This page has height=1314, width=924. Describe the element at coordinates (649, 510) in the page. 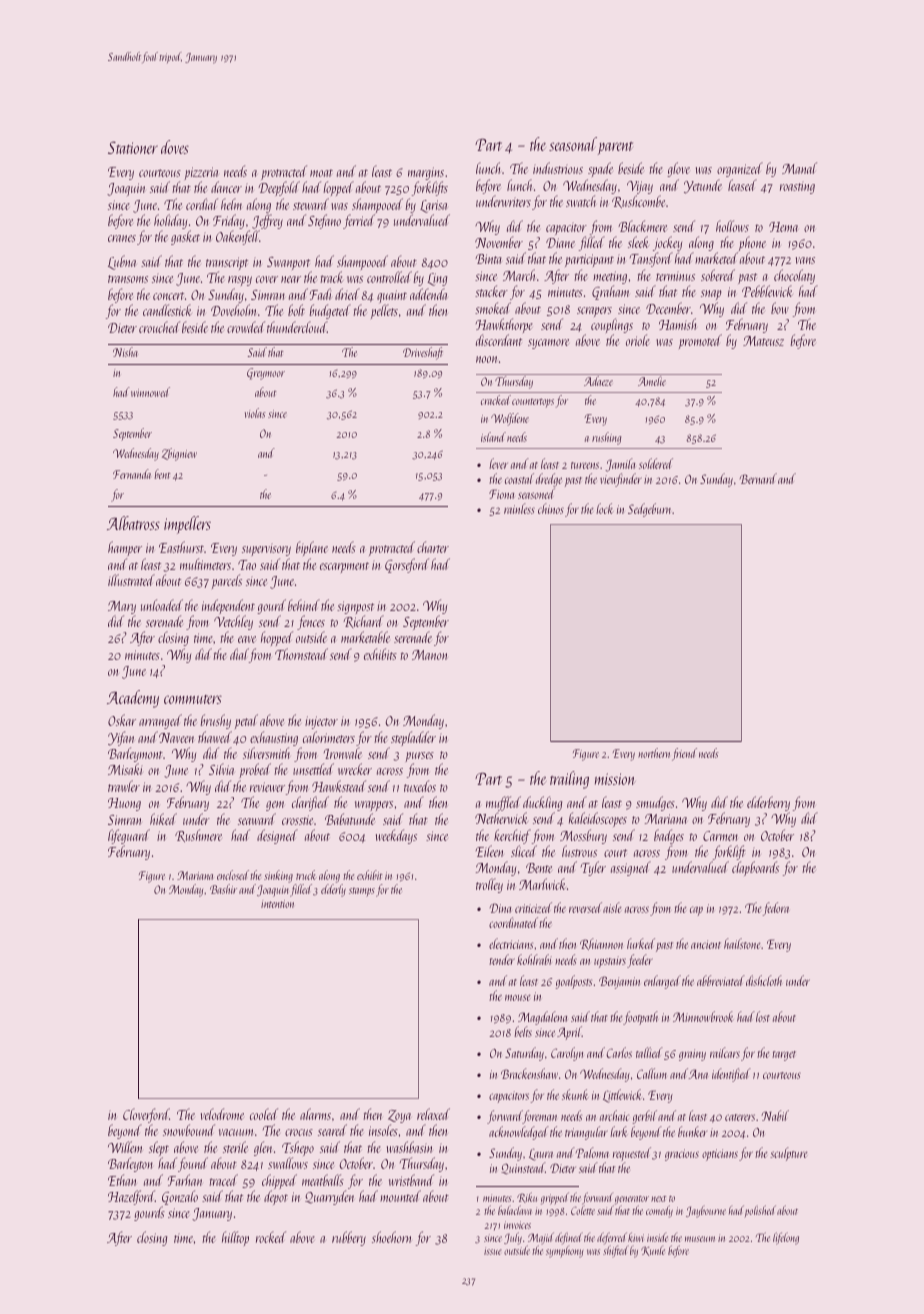

I see `Sedgeburn` at that location.
